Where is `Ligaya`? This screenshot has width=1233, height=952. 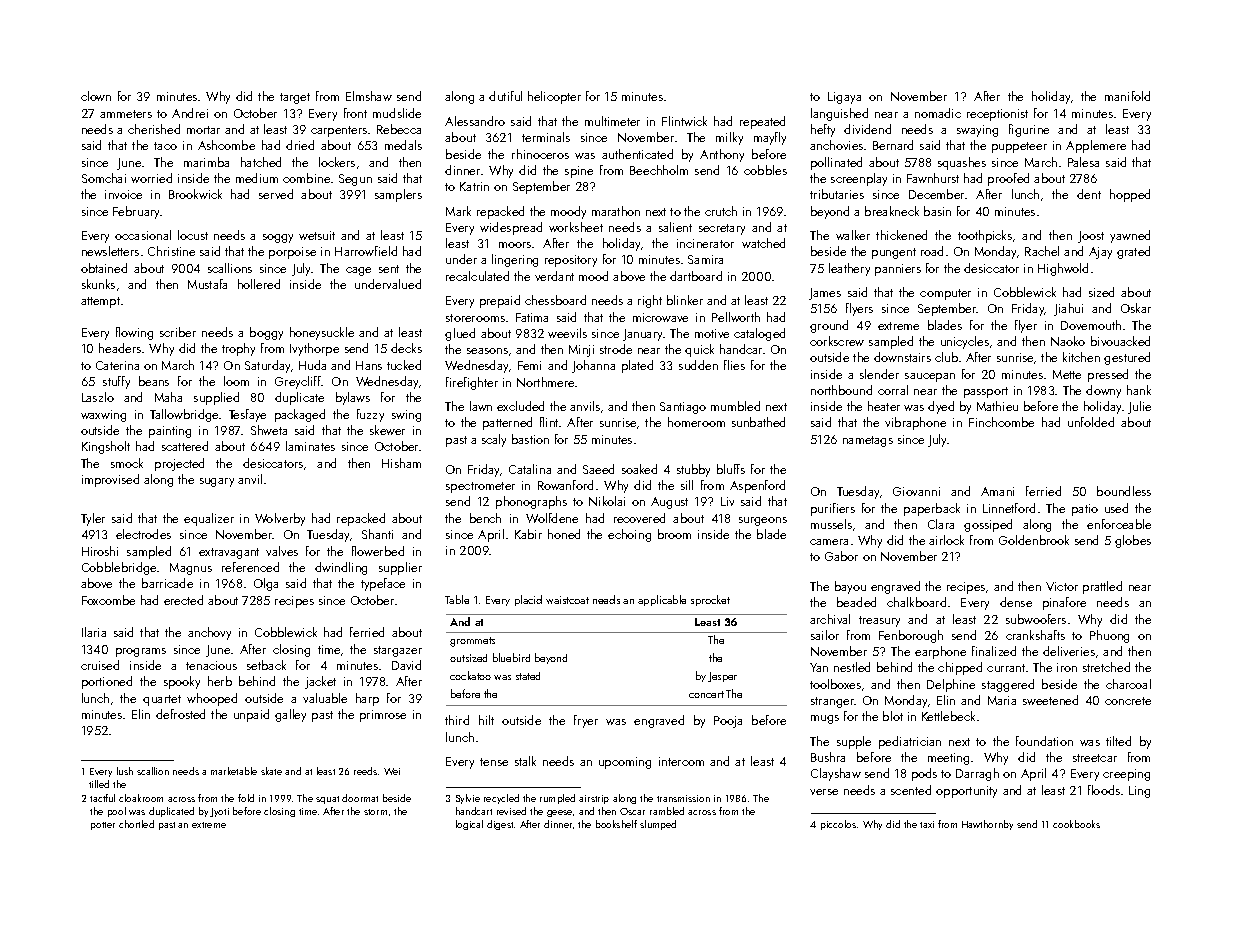 Ligaya is located at coordinates (844, 98).
